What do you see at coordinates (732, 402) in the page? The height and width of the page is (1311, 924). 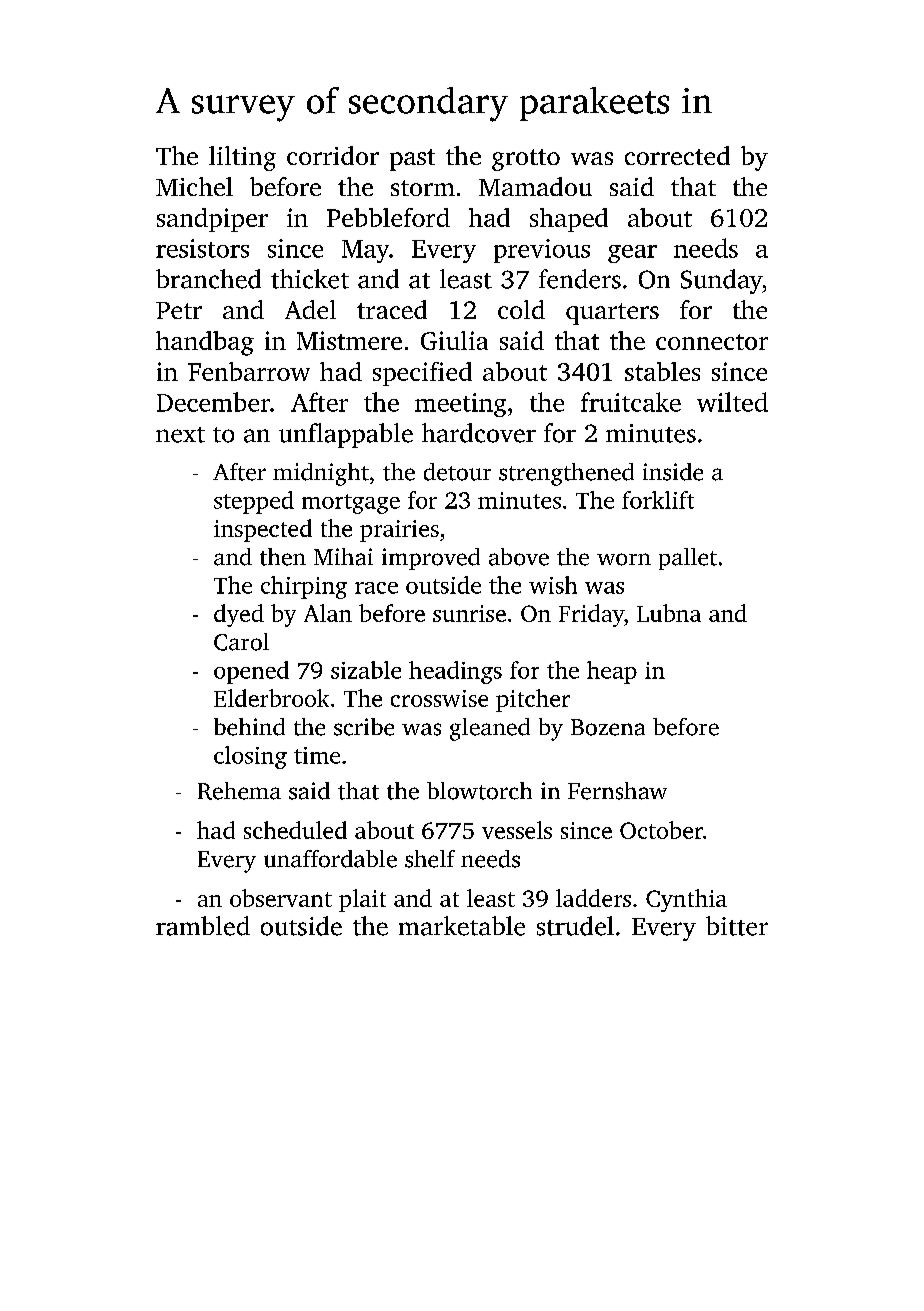 I see `wilted` at bounding box center [732, 402].
